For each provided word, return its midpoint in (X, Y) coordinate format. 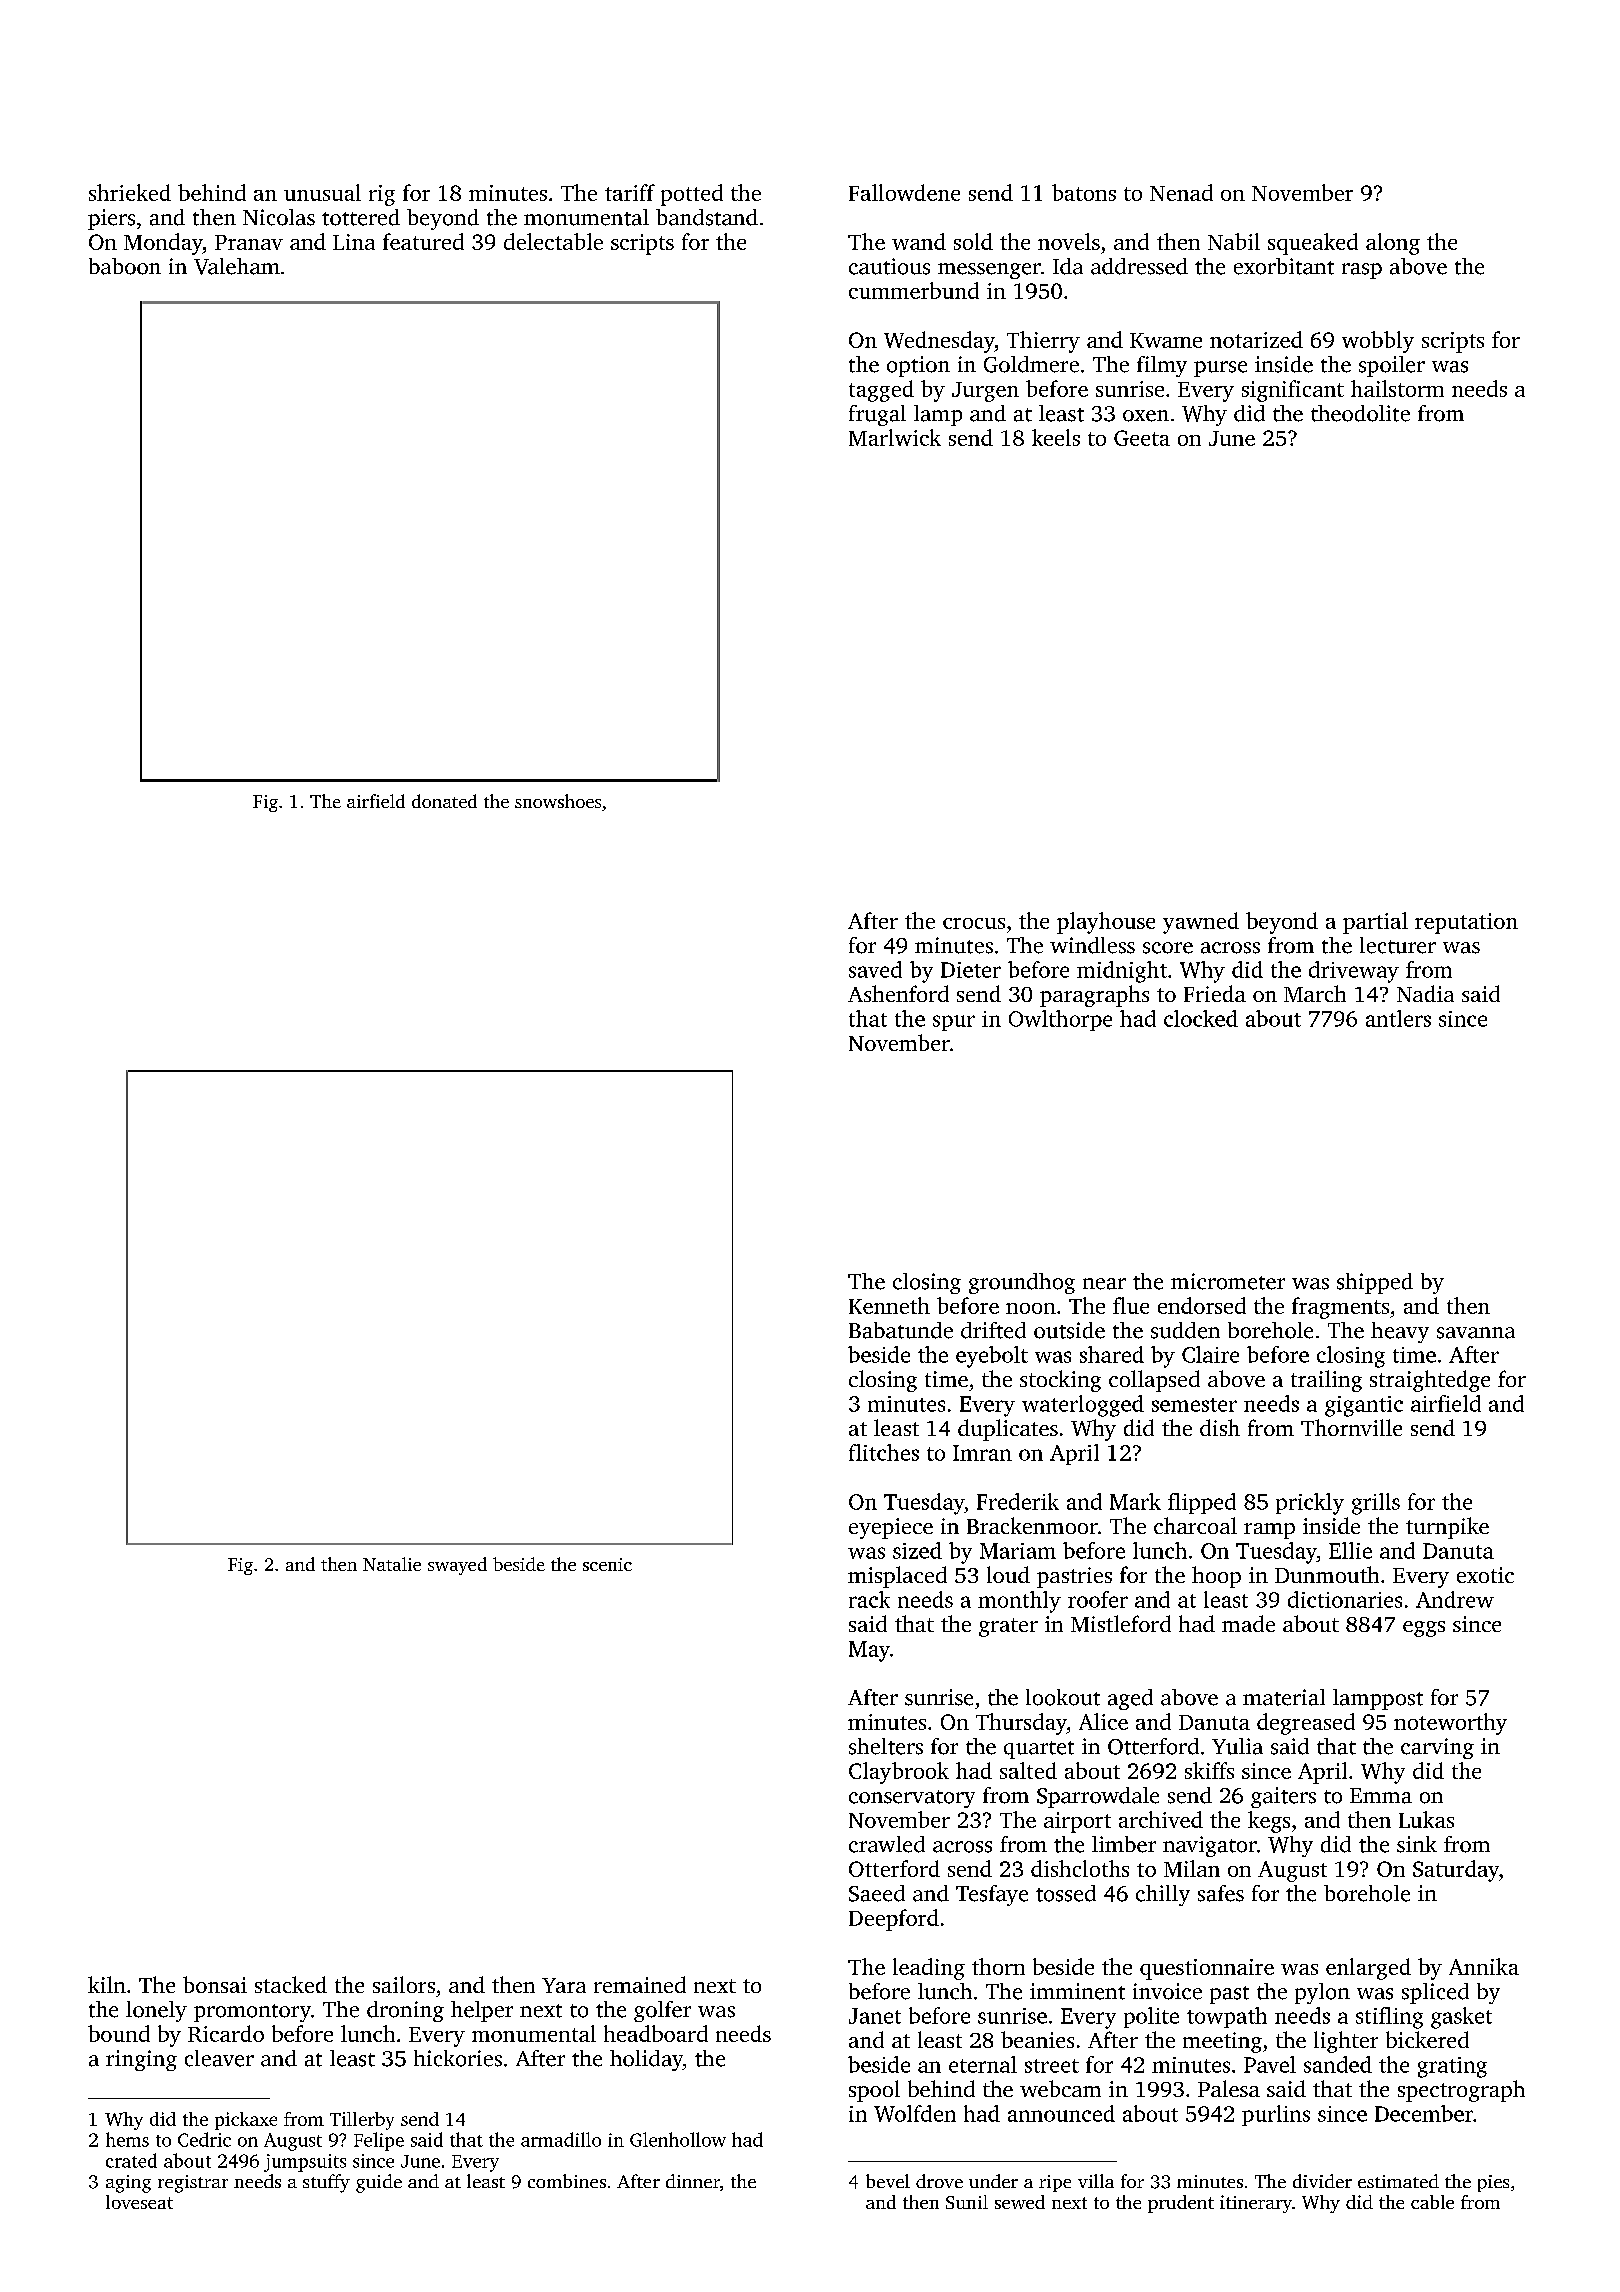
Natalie (392, 1564)
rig (382, 195)
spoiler (1392, 366)
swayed (457, 1566)
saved (875, 969)
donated (444, 801)
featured (423, 241)
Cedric (204, 2139)
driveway (1354, 972)
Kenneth (889, 1305)
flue (1131, 1305)
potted (692, 195)
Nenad (1181, 192)
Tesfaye (992, 1895)
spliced (1435, 1993)
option (918, 366)
